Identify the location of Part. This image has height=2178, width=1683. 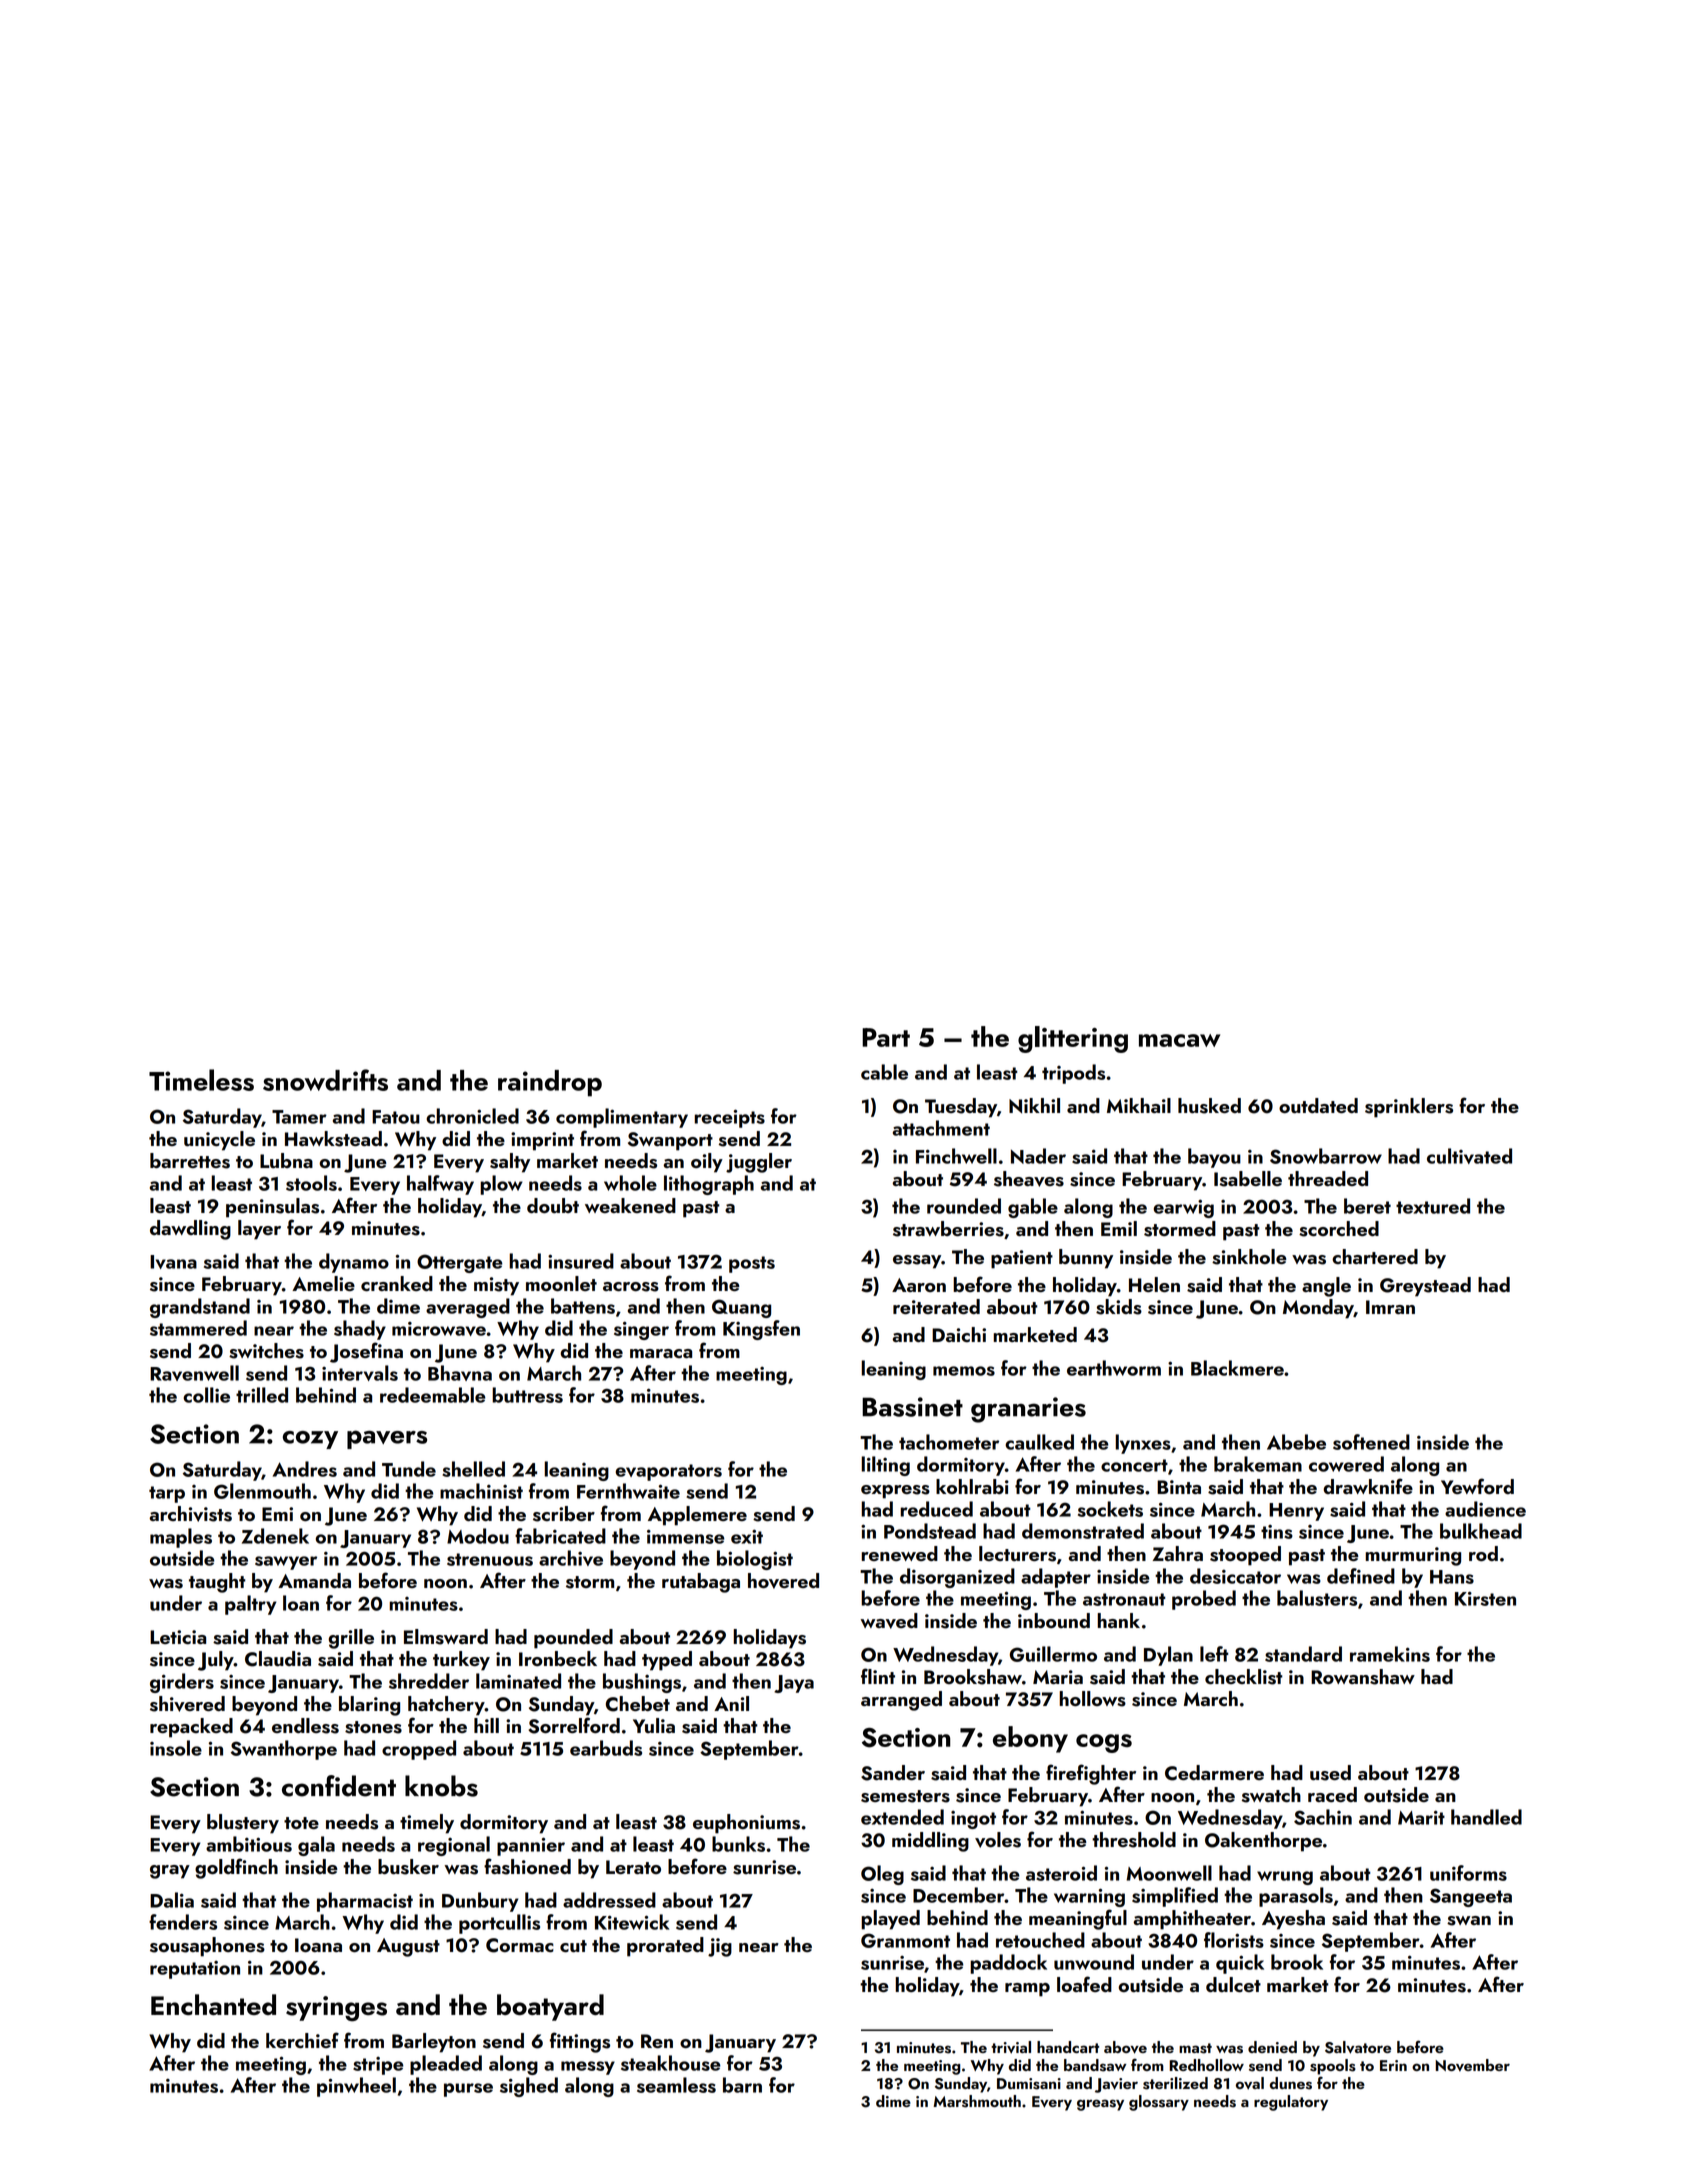
(886, 1037).
